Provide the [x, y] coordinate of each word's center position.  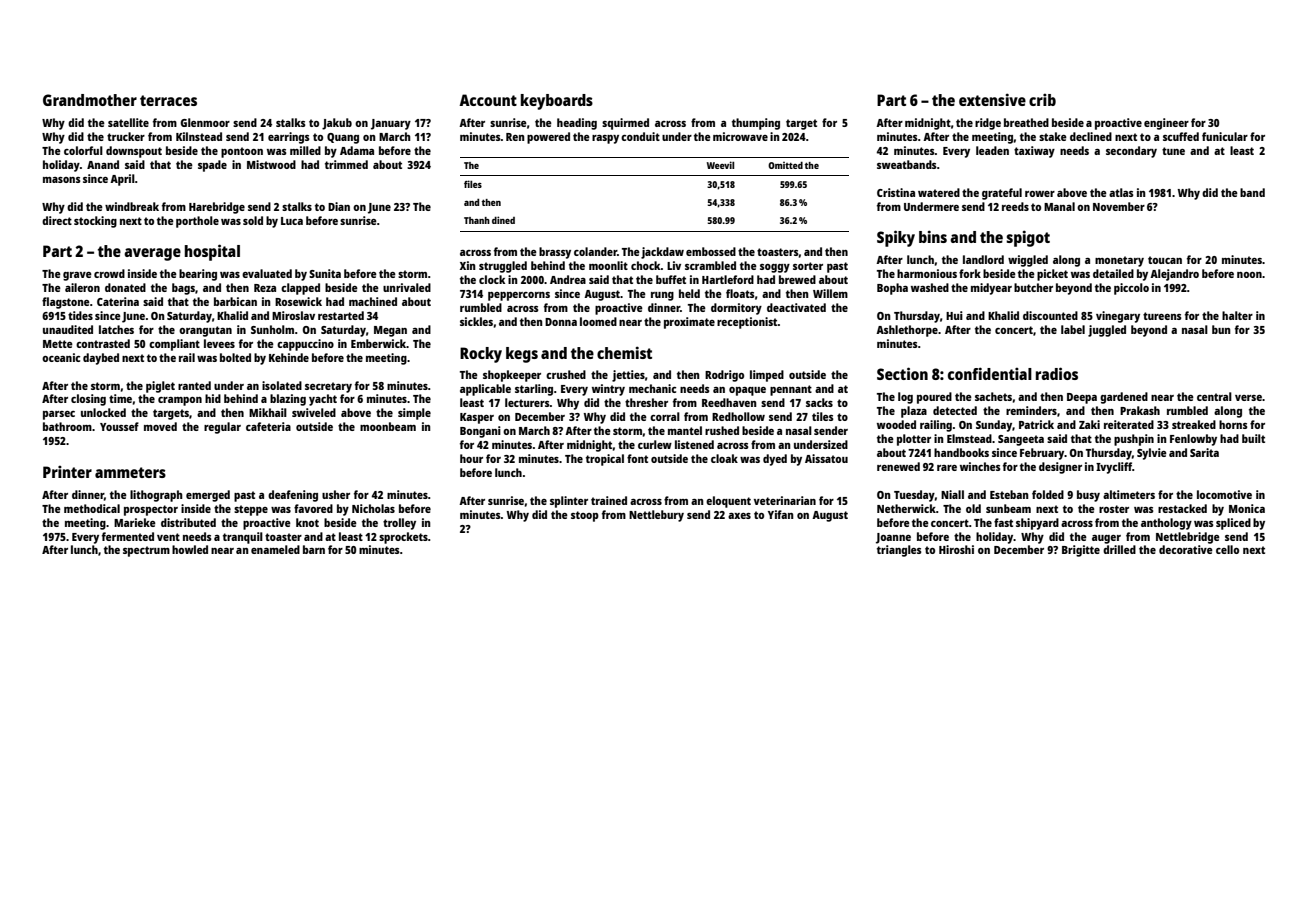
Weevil [720, 165]
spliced [1233, 524]
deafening [293, 496]
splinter [569, 502]
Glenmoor [205, 122]
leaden [992, 150]
